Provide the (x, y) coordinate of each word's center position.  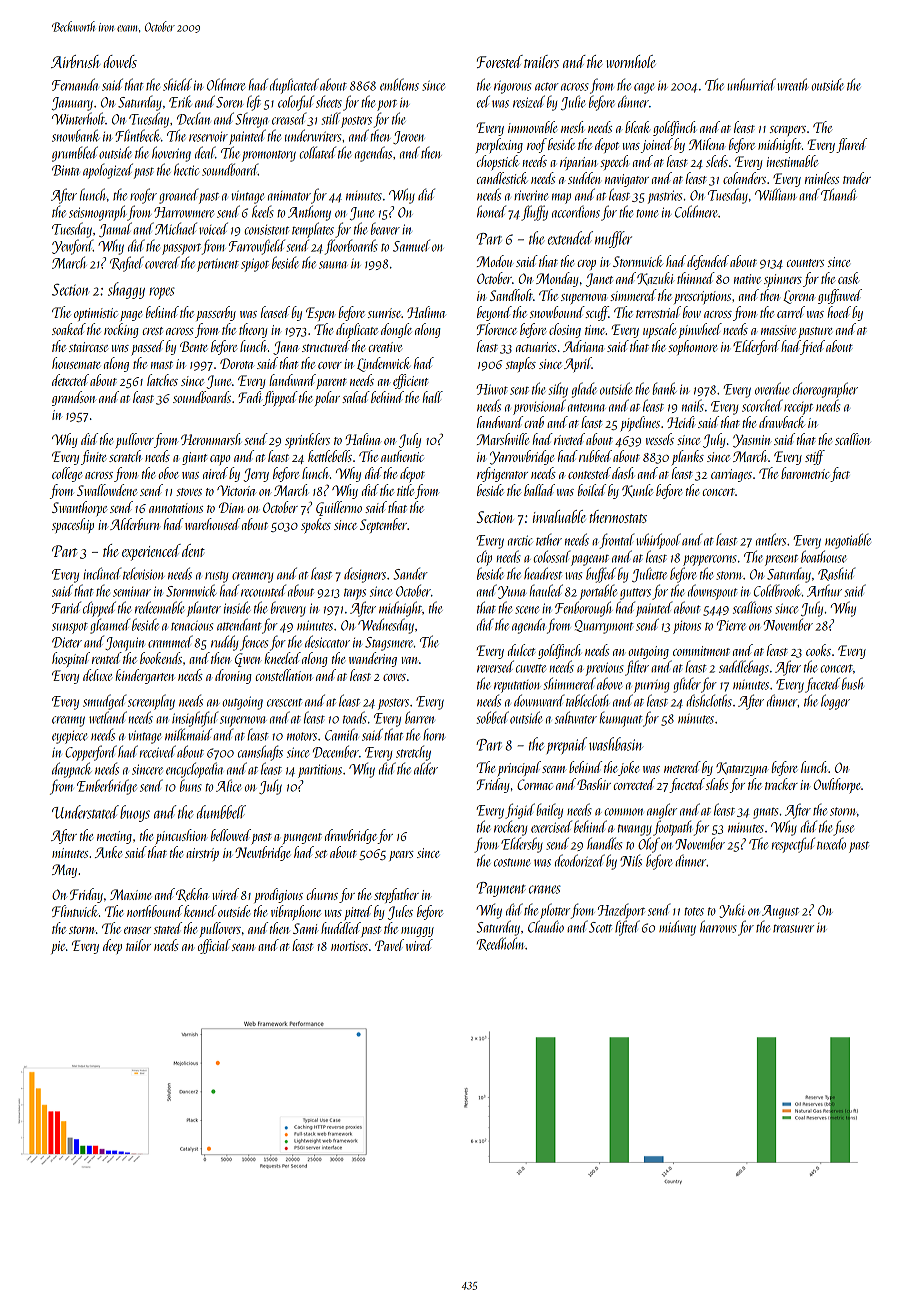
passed (148, 347)
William (775, 194)
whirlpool (658, 541)
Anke (108, 852)
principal (519, 768)
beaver (385, 229)
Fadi (250, 397)
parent (332, 383)
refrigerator (502, 474)
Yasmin (751, 441)
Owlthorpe (837, 785)
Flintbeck (137, 135)
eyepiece (69, 737)
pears (401, 856)
